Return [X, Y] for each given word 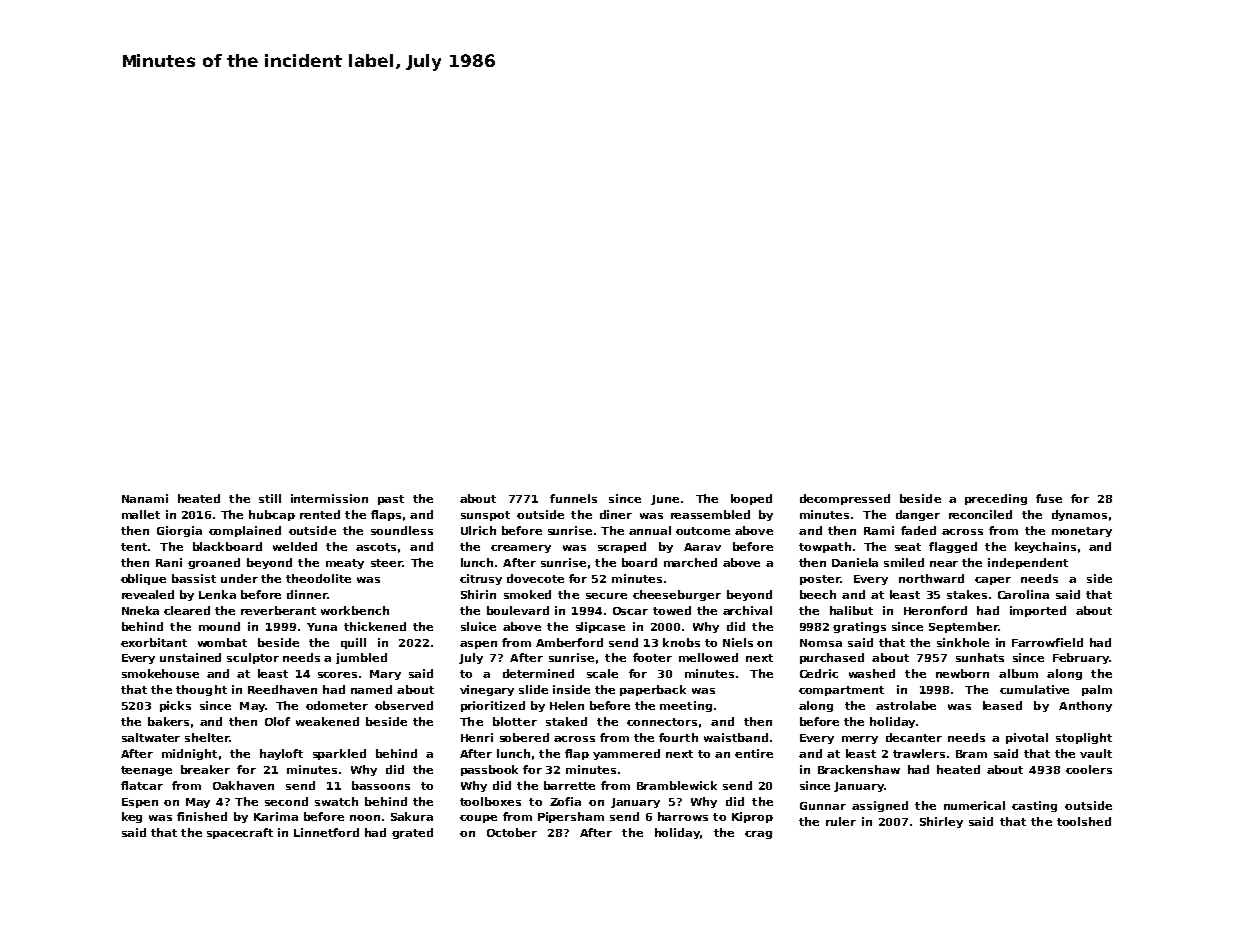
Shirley [941, 822]
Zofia [565, 801]
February [1081, 658]
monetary [1082, 532]
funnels [573, 498]
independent [1028, 563]
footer [652, 657]
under [239, 578]
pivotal [1027, 738]
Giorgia [179, 531]
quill [353, 643]
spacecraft [240, 833]
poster [820, 580]
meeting [686, 706]
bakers [168, 721]
